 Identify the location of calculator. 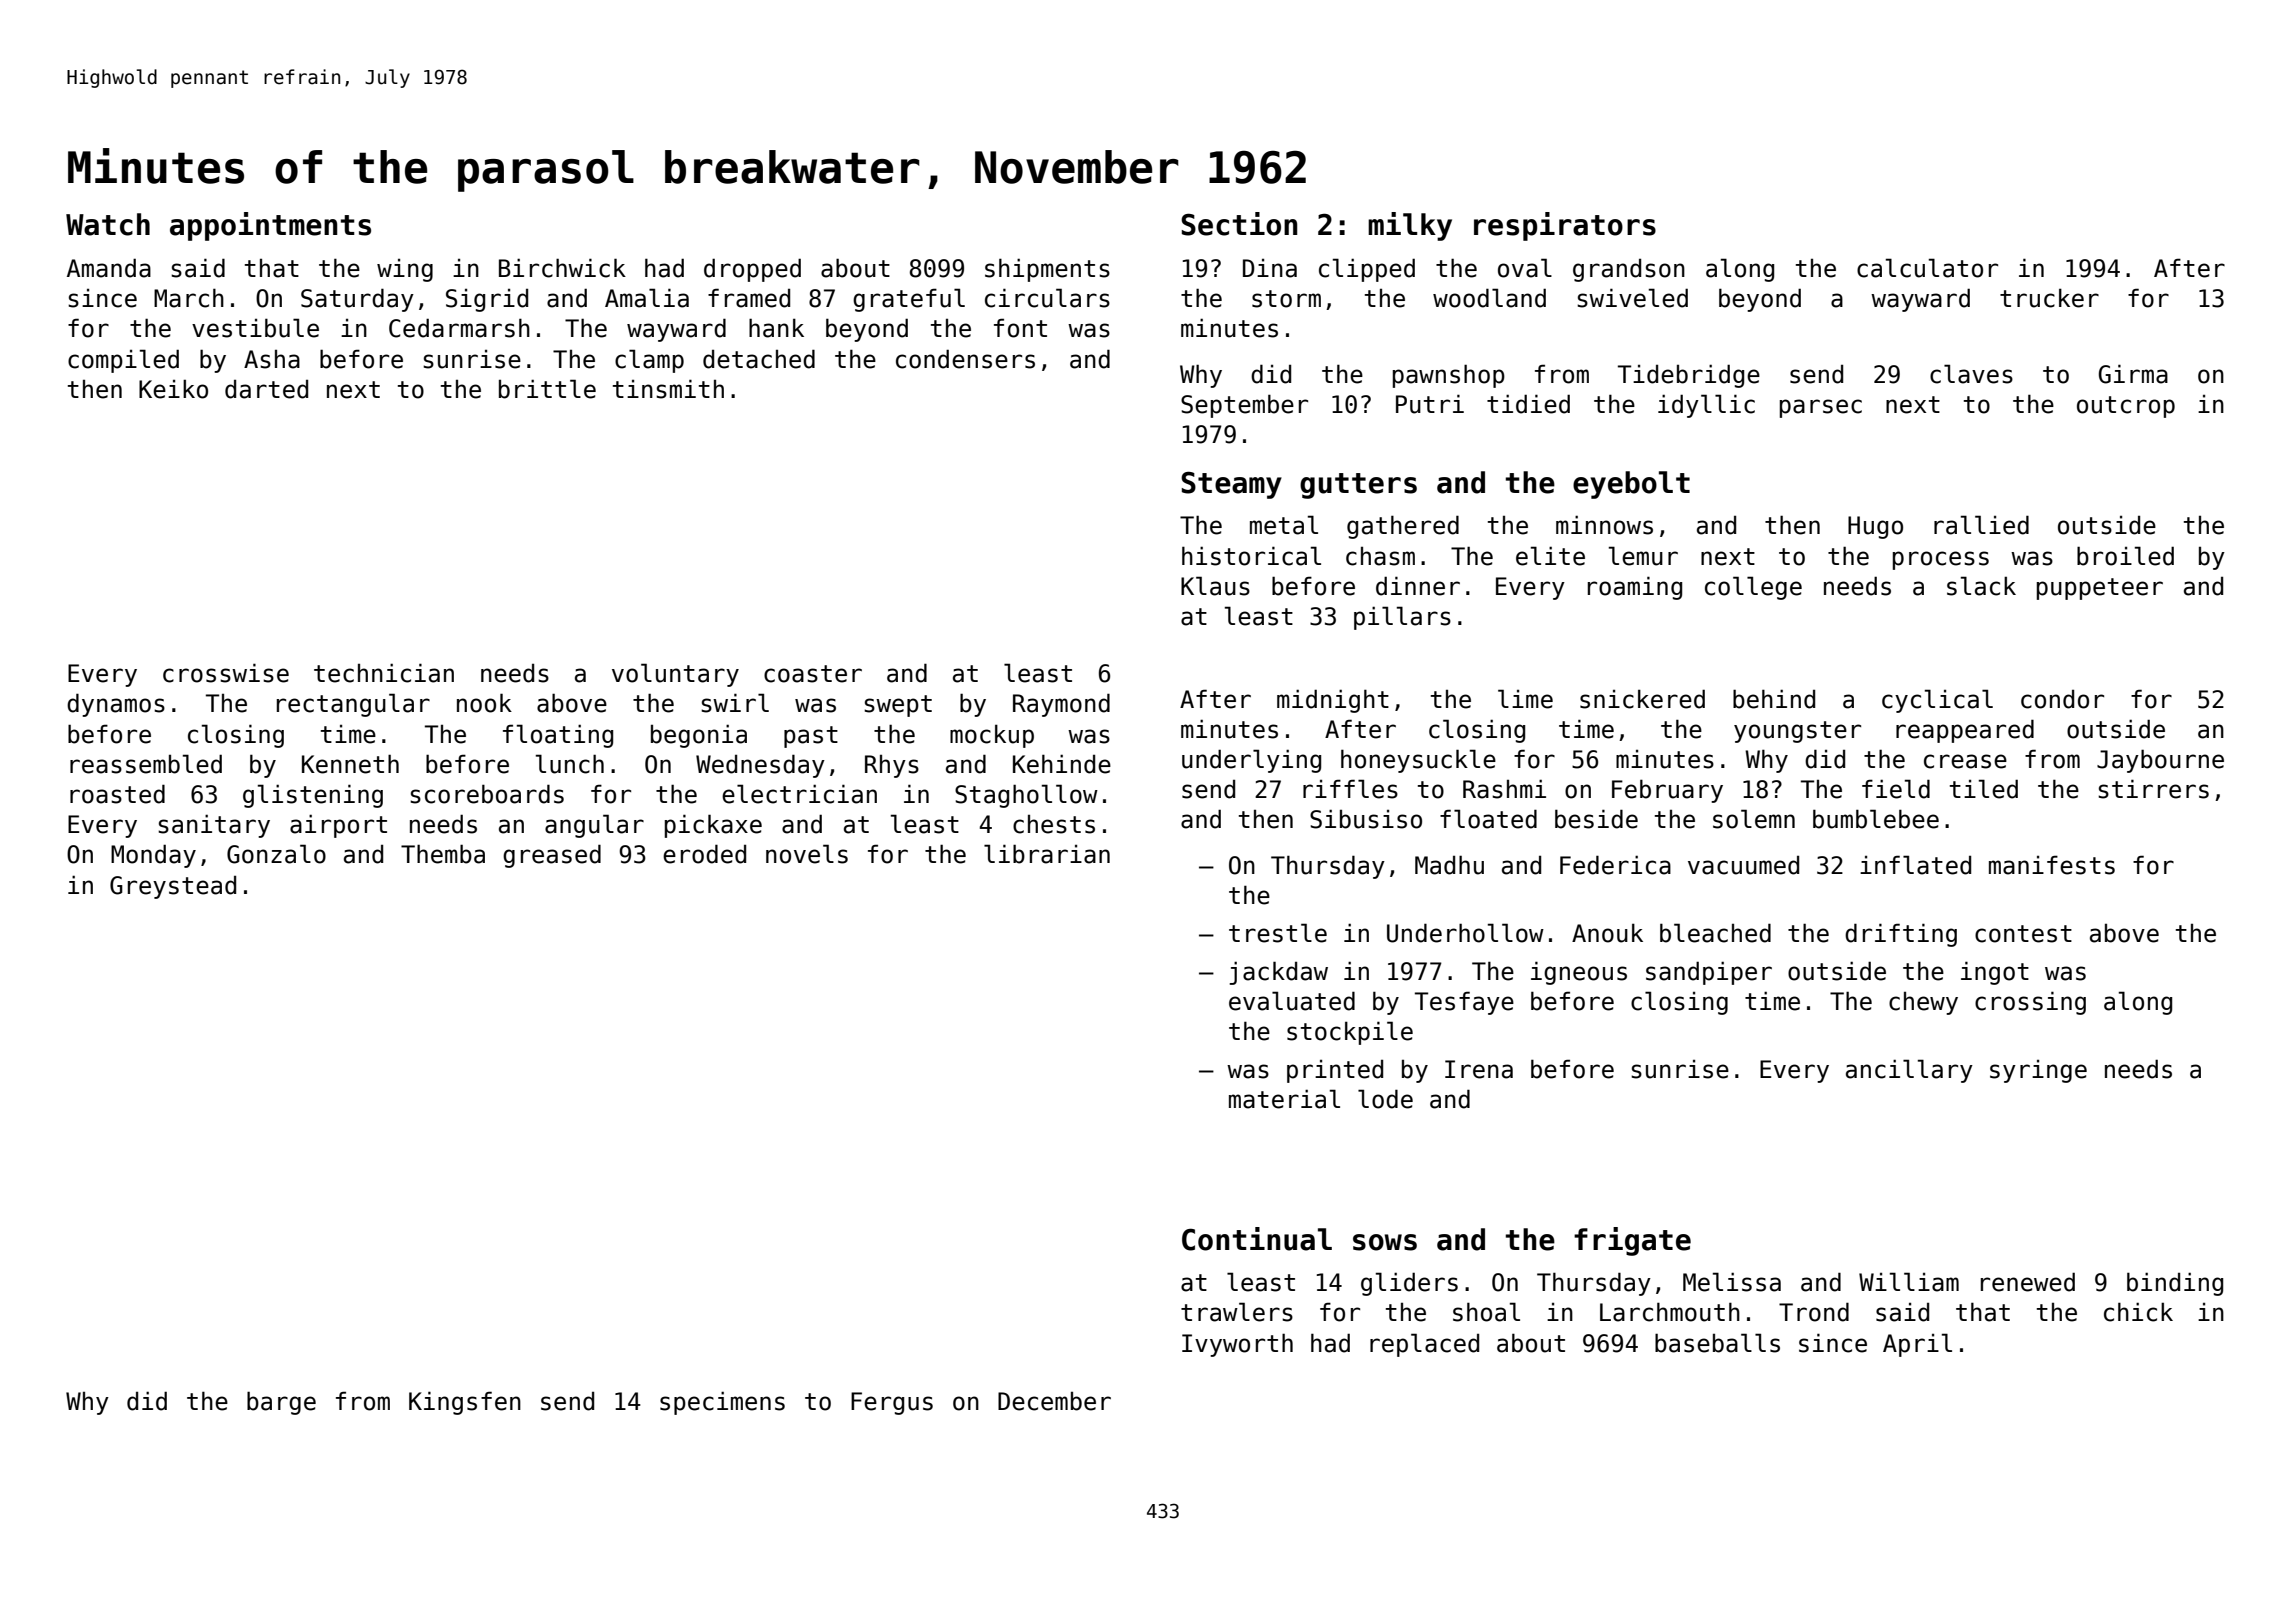
(1927, 268).
